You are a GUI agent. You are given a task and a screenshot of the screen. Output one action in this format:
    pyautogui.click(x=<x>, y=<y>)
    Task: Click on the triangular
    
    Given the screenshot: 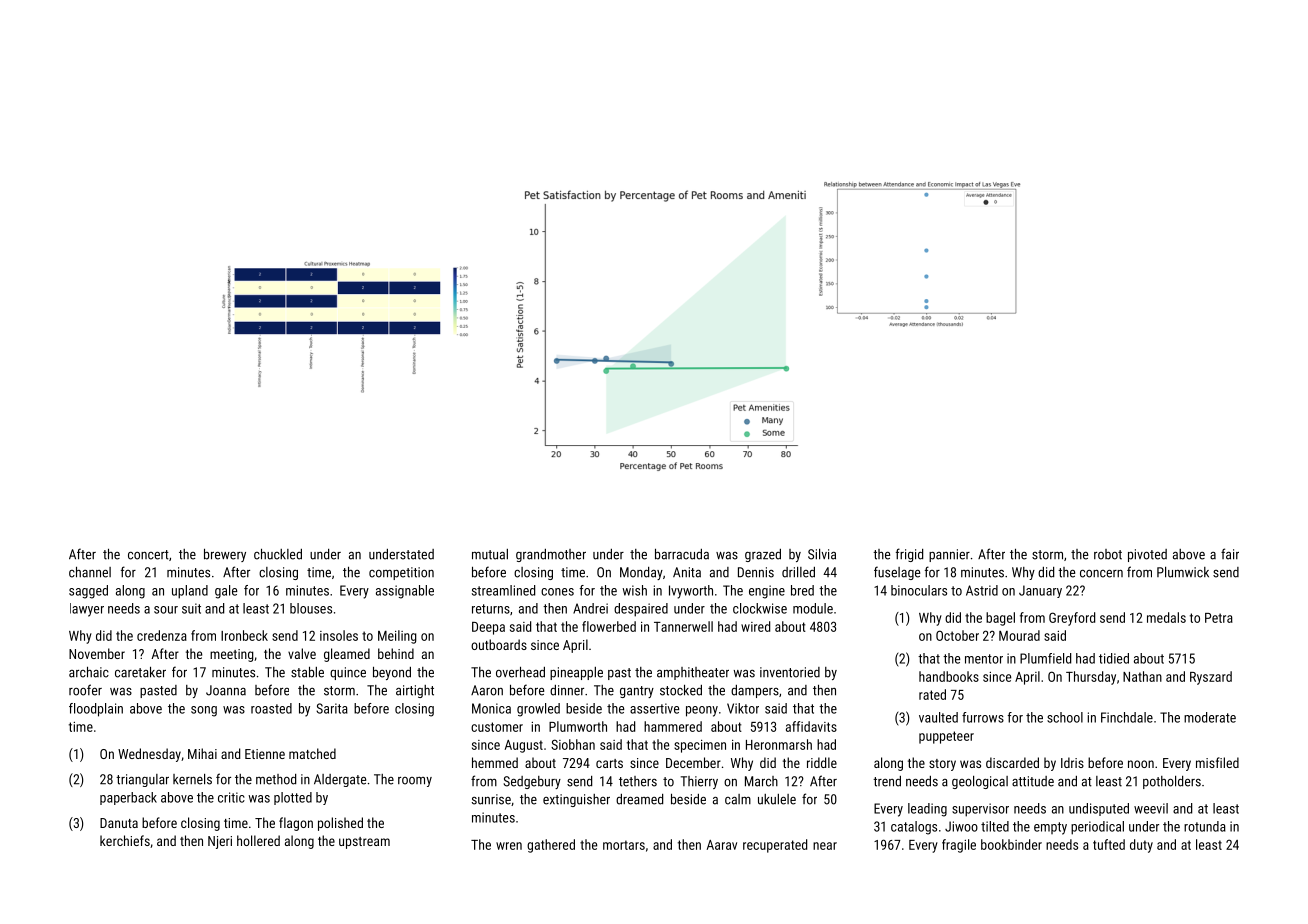 What is the action you would take?
    pyautogui.click(x=142, y=780)
